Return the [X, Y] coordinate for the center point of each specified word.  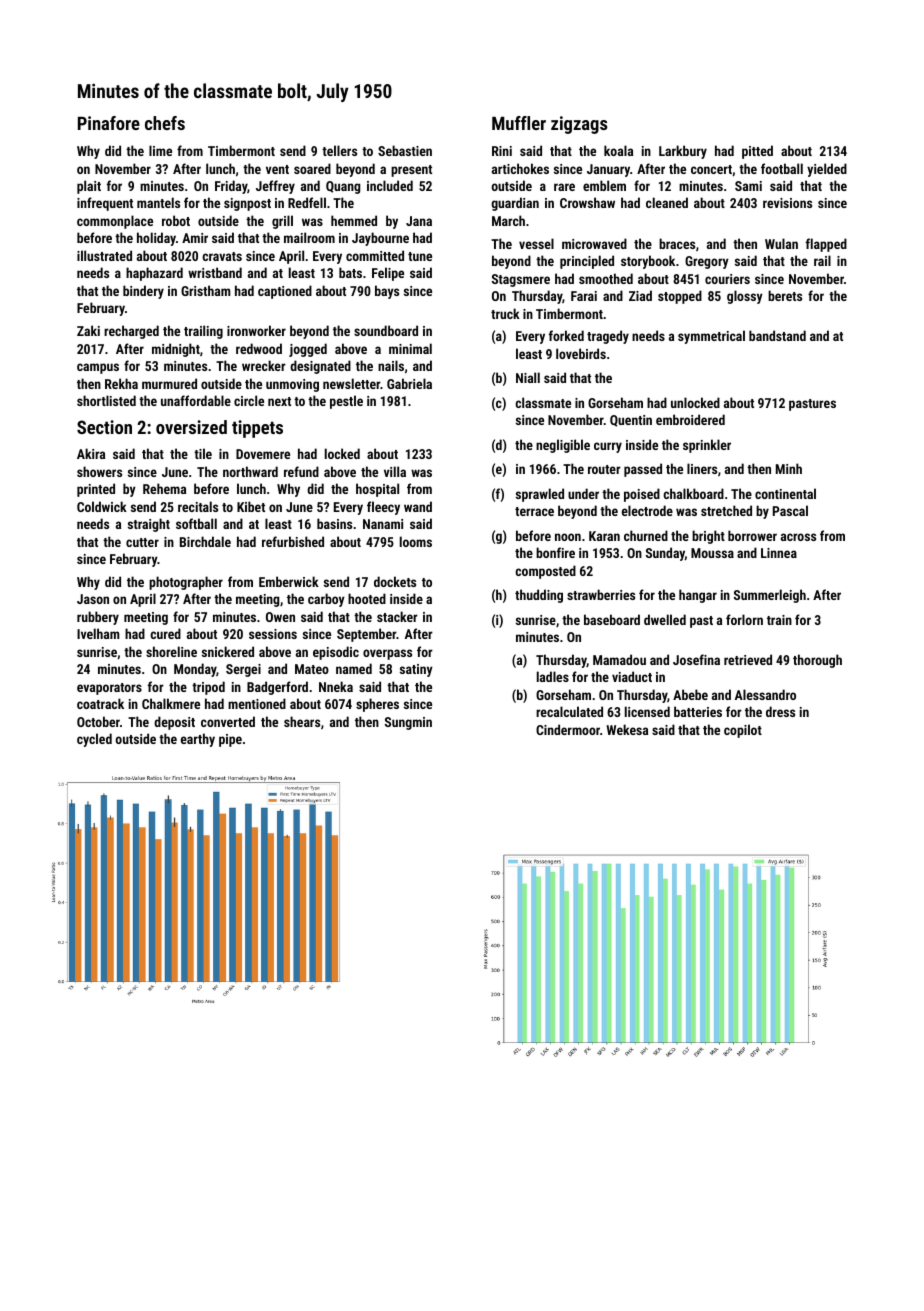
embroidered [690, 419]
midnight [176, 350]
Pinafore [109, 123]
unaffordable [196, 400]
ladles [553, 676]
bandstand [777, 335]
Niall [528, 377]
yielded [827, 170]
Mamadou [619, 659]
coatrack [100, 703]
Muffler [519, 123]
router [604, 469]
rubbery [98, 618]
